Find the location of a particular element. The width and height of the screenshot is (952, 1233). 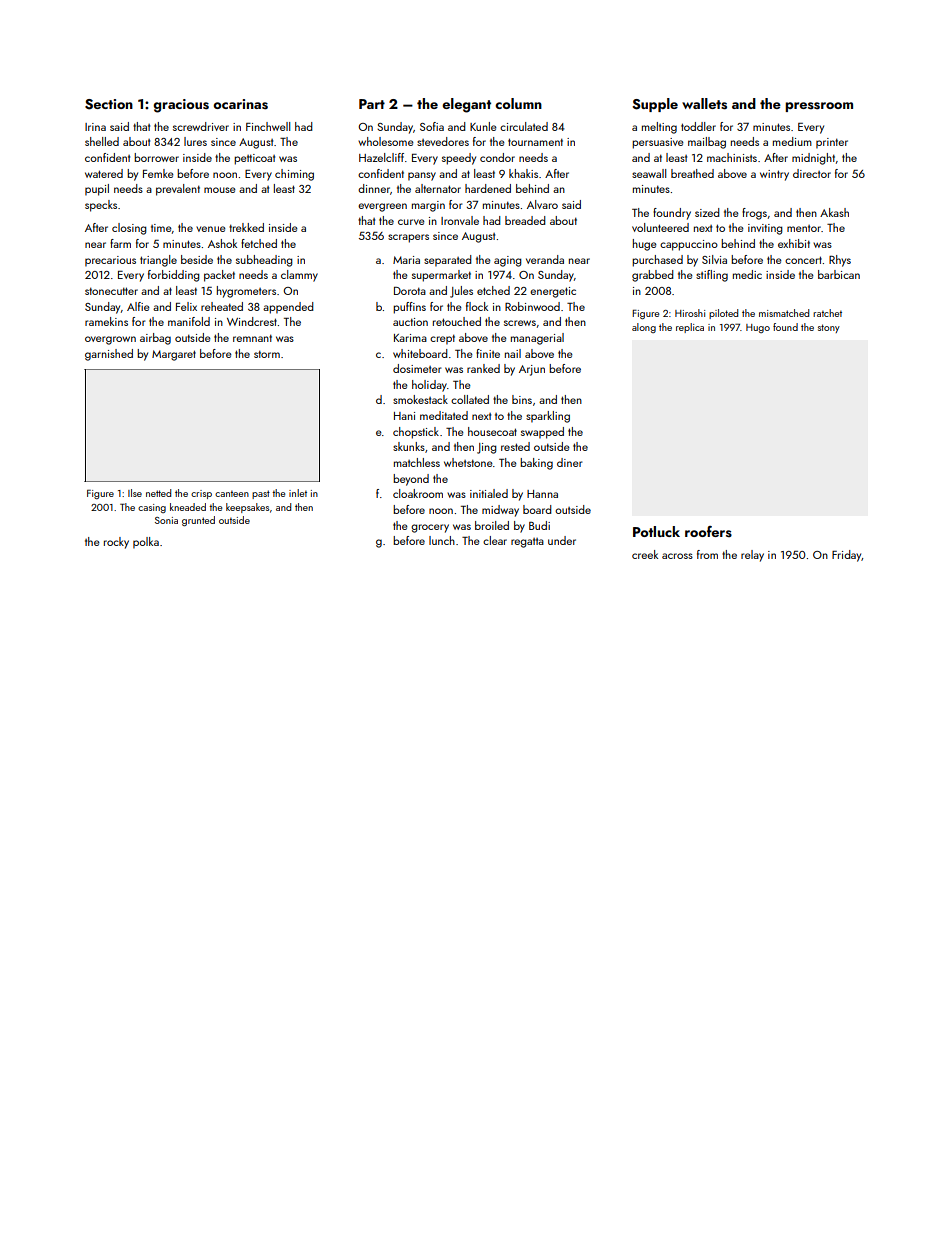

Hugo is located at coordinates (758, 328).
